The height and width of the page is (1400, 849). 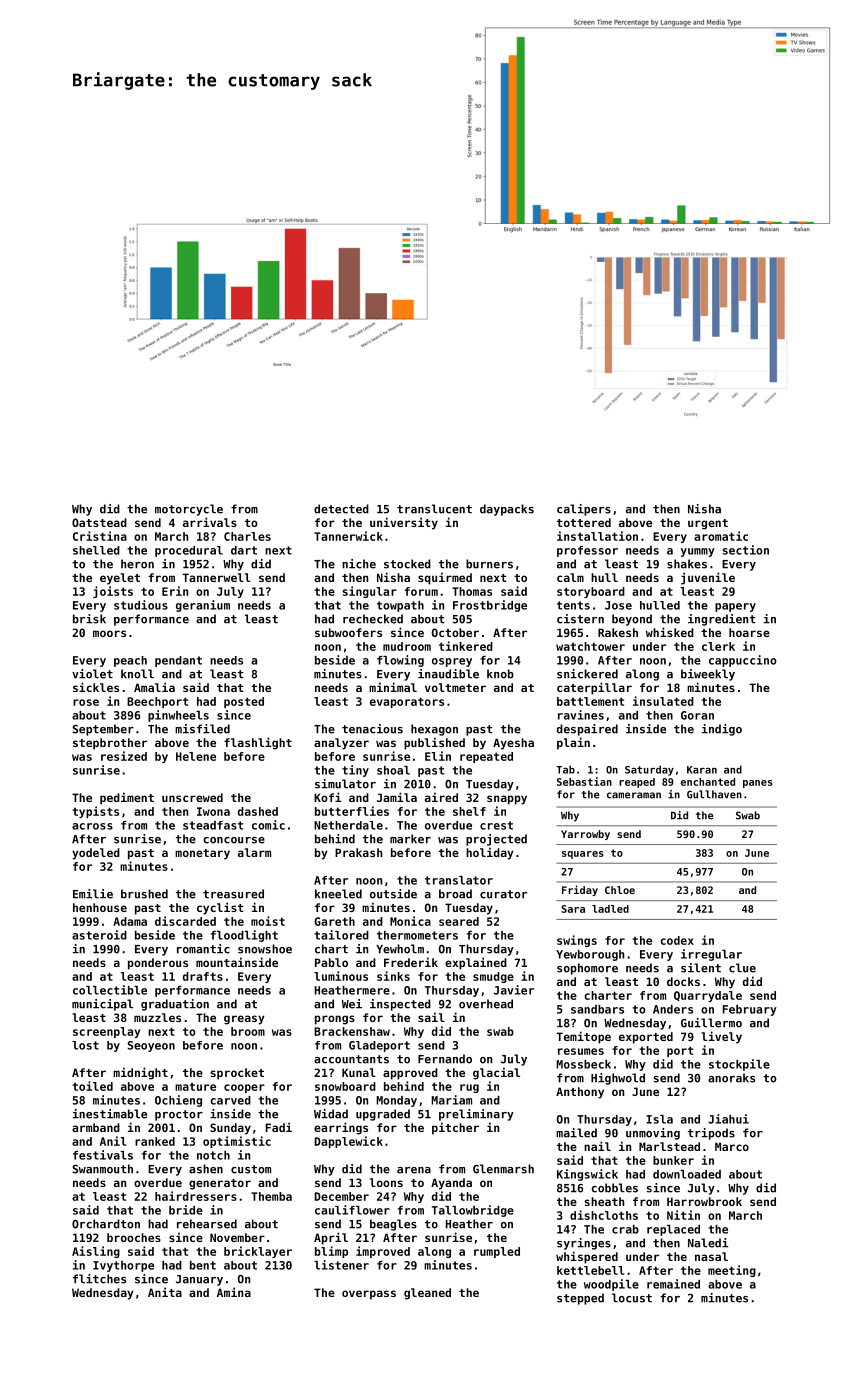 What do you see at coordinates (103, 1169) in the page?
I see `Swanmouth` at bounding box center [103, 1169].
